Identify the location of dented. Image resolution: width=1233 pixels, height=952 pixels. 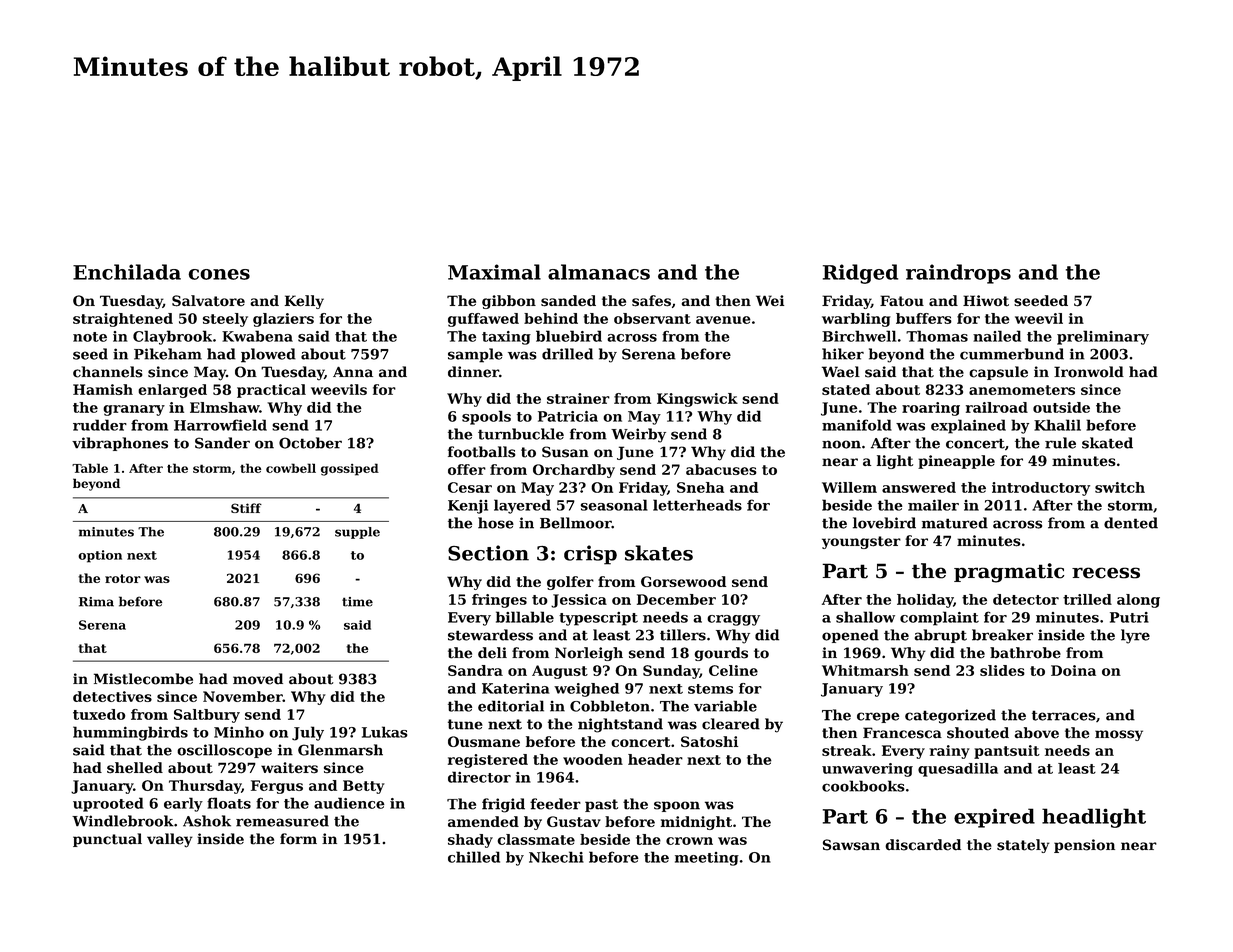
(1131, 523).
